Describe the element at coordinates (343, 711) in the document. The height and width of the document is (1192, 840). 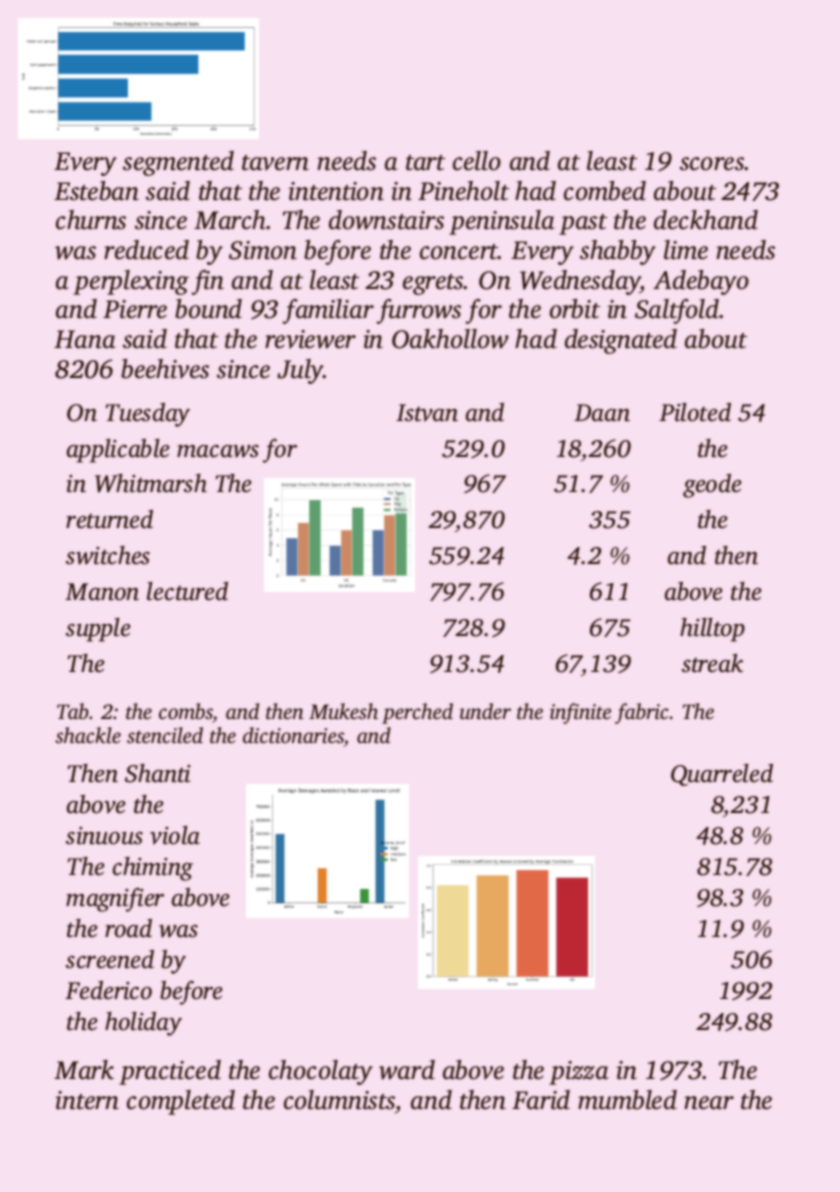
I see `Mukesh` at that location.
